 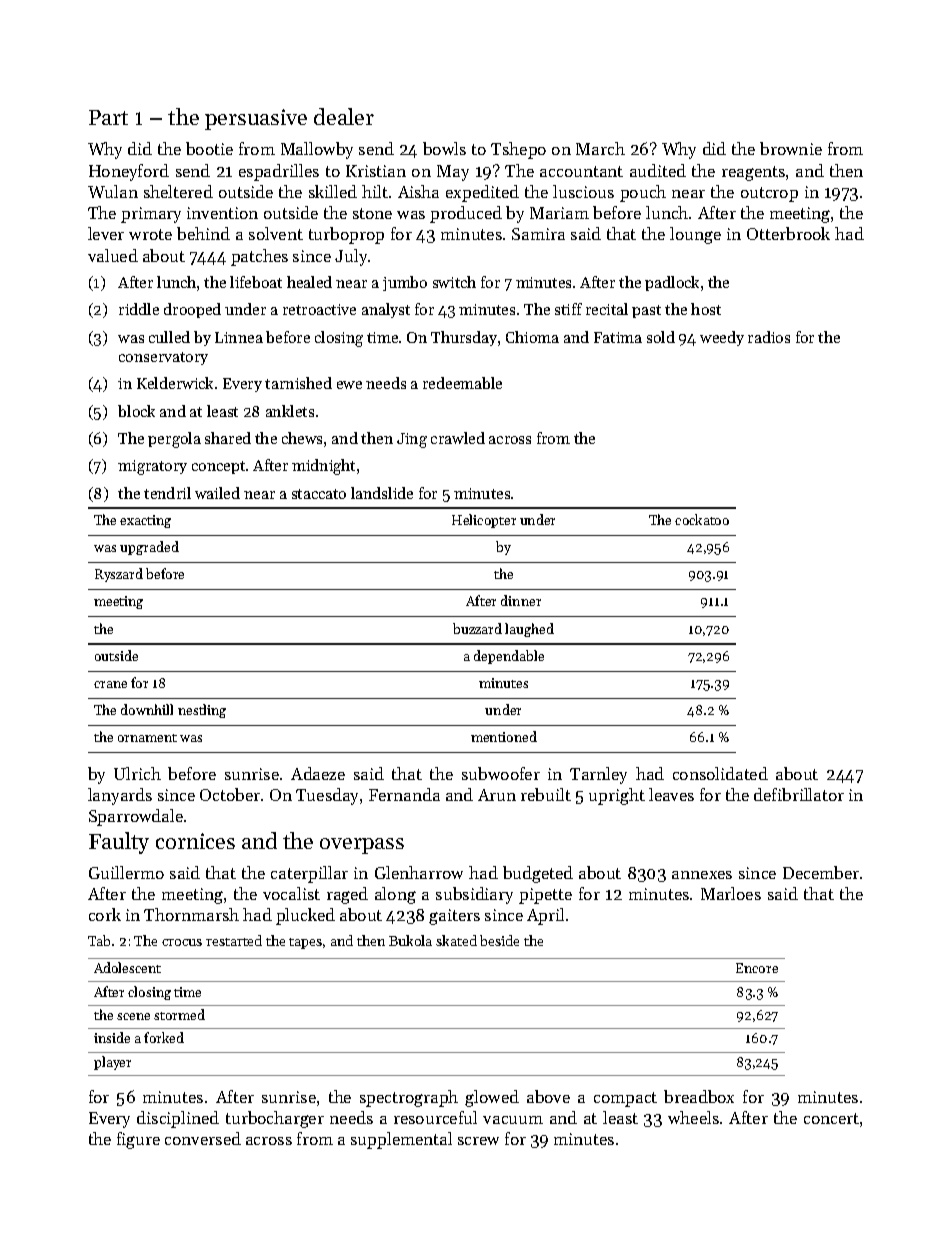 What do you see at coordinates (435, 1117) in the screenshot?
I see `resourceful` at bounding box center [435, 1117].
